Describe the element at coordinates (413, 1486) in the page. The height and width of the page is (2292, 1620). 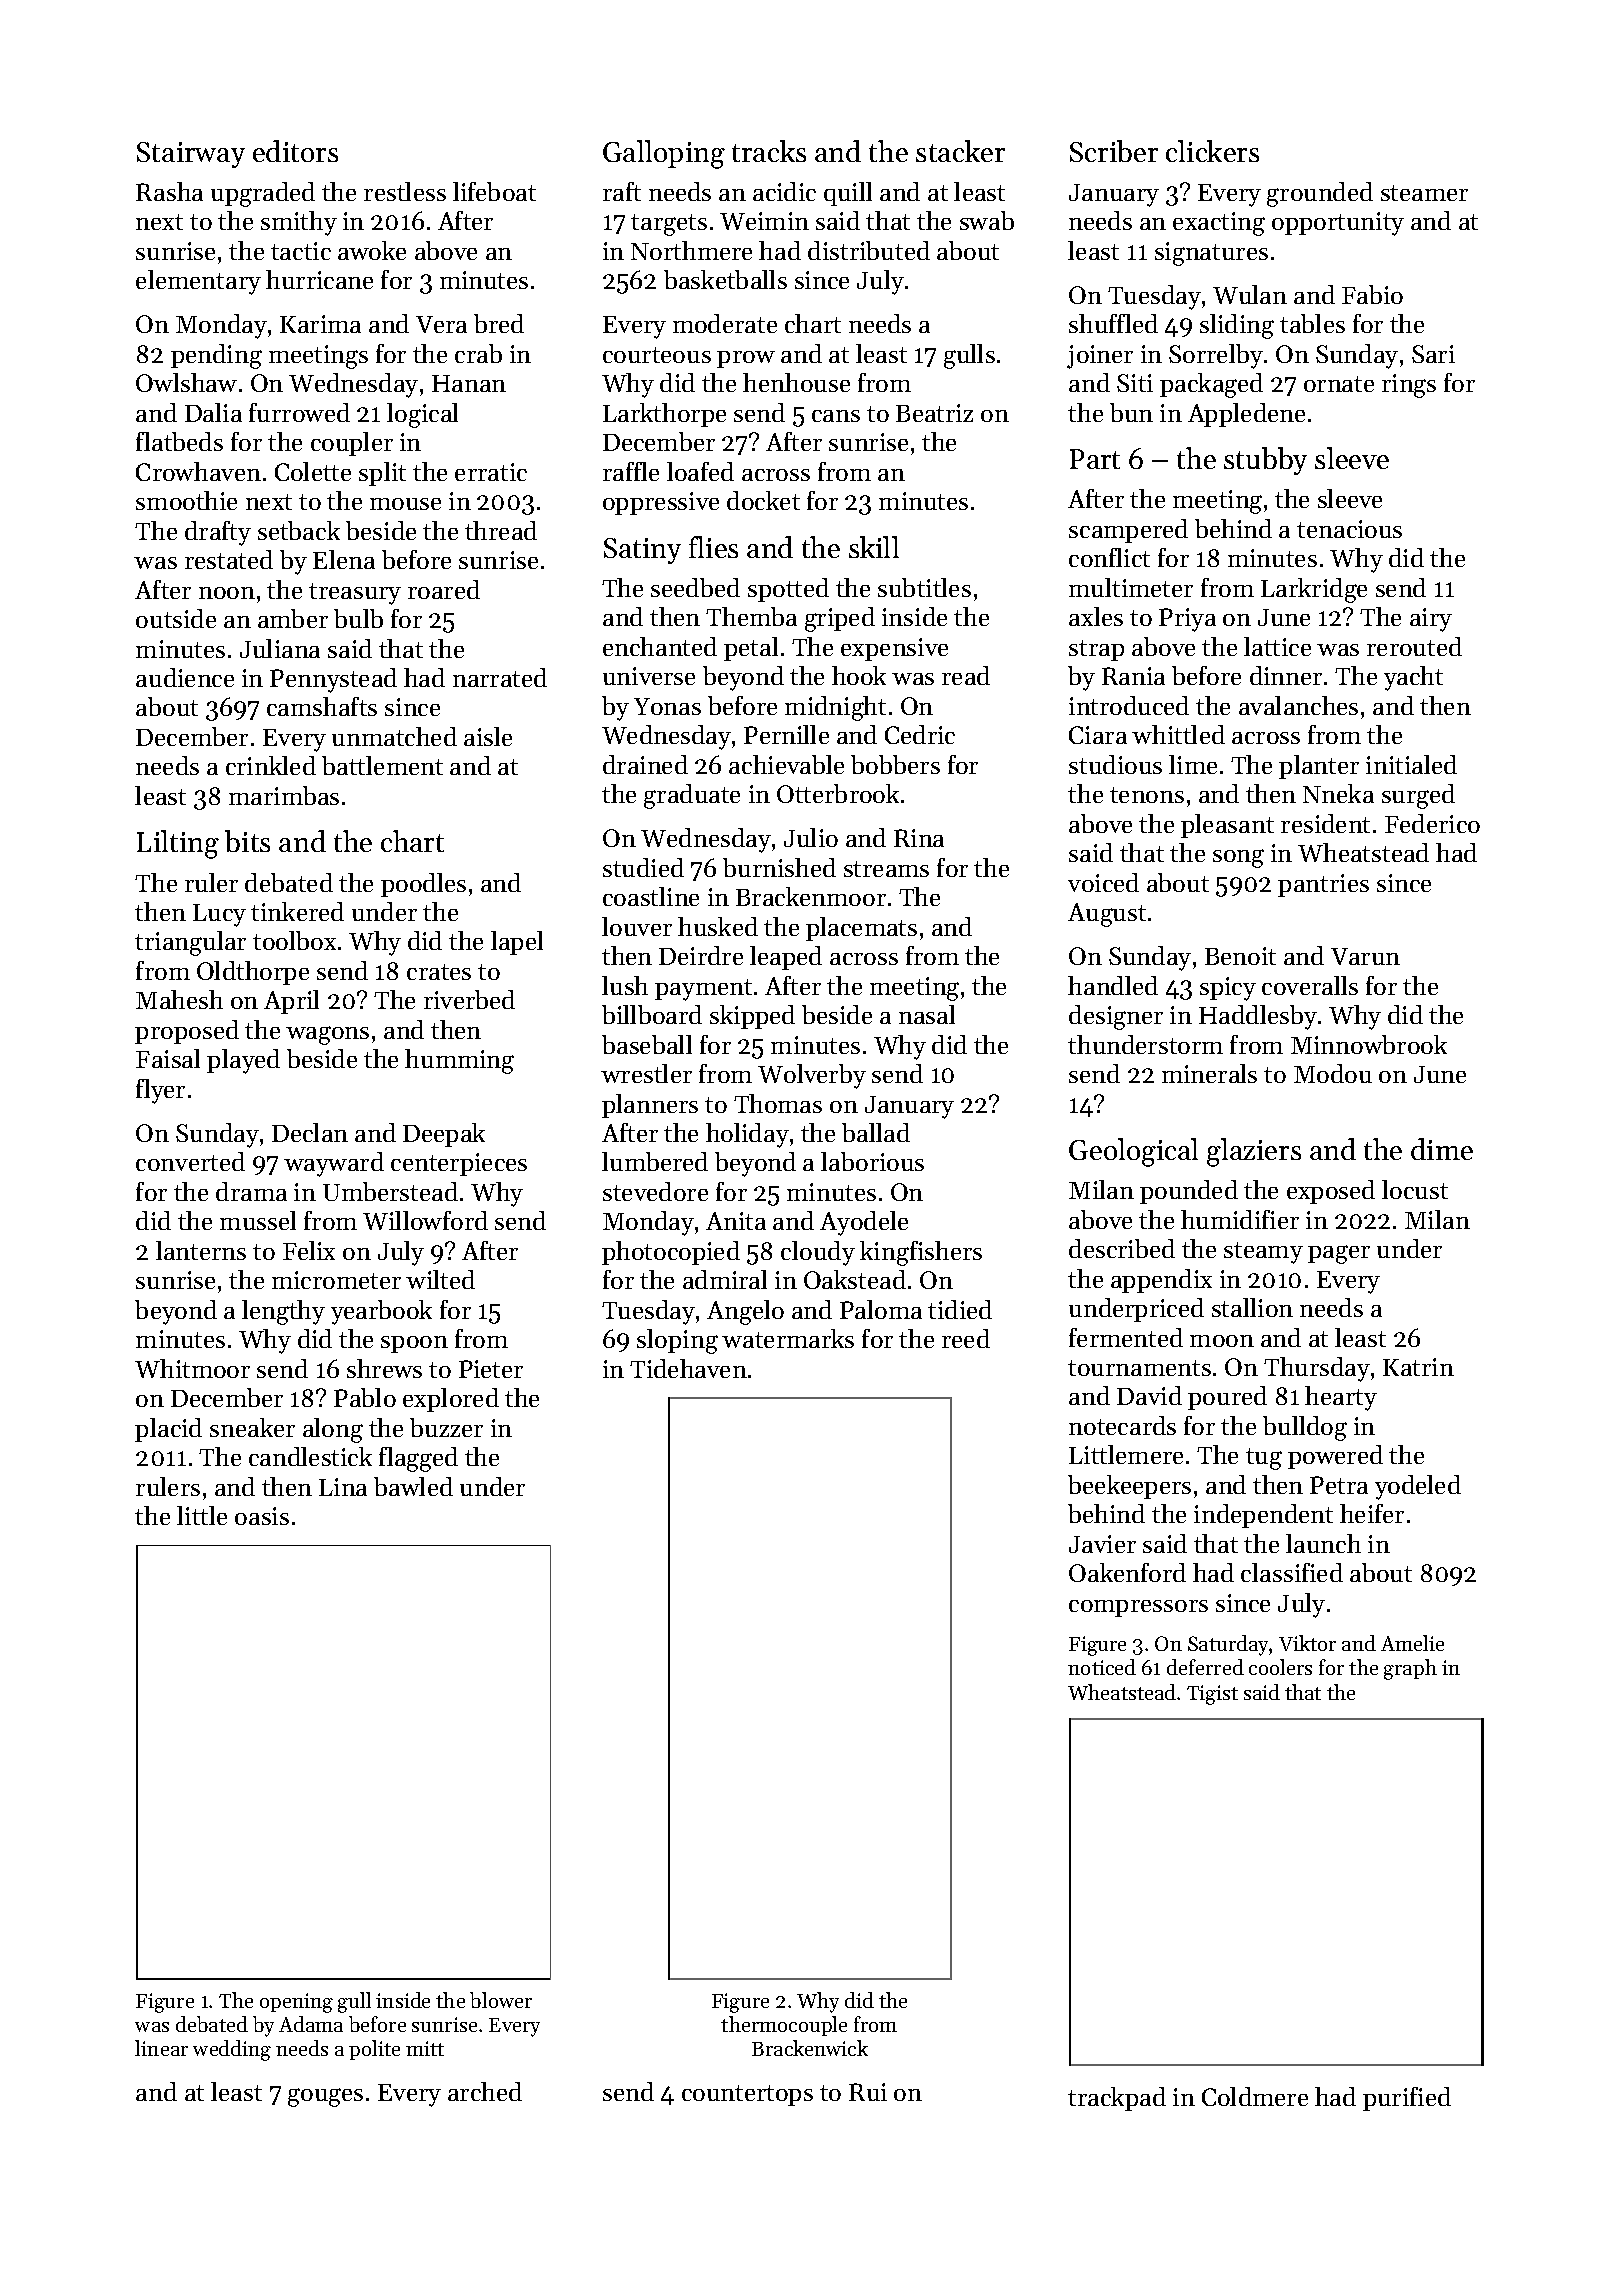
I see `bawled` at that location.
